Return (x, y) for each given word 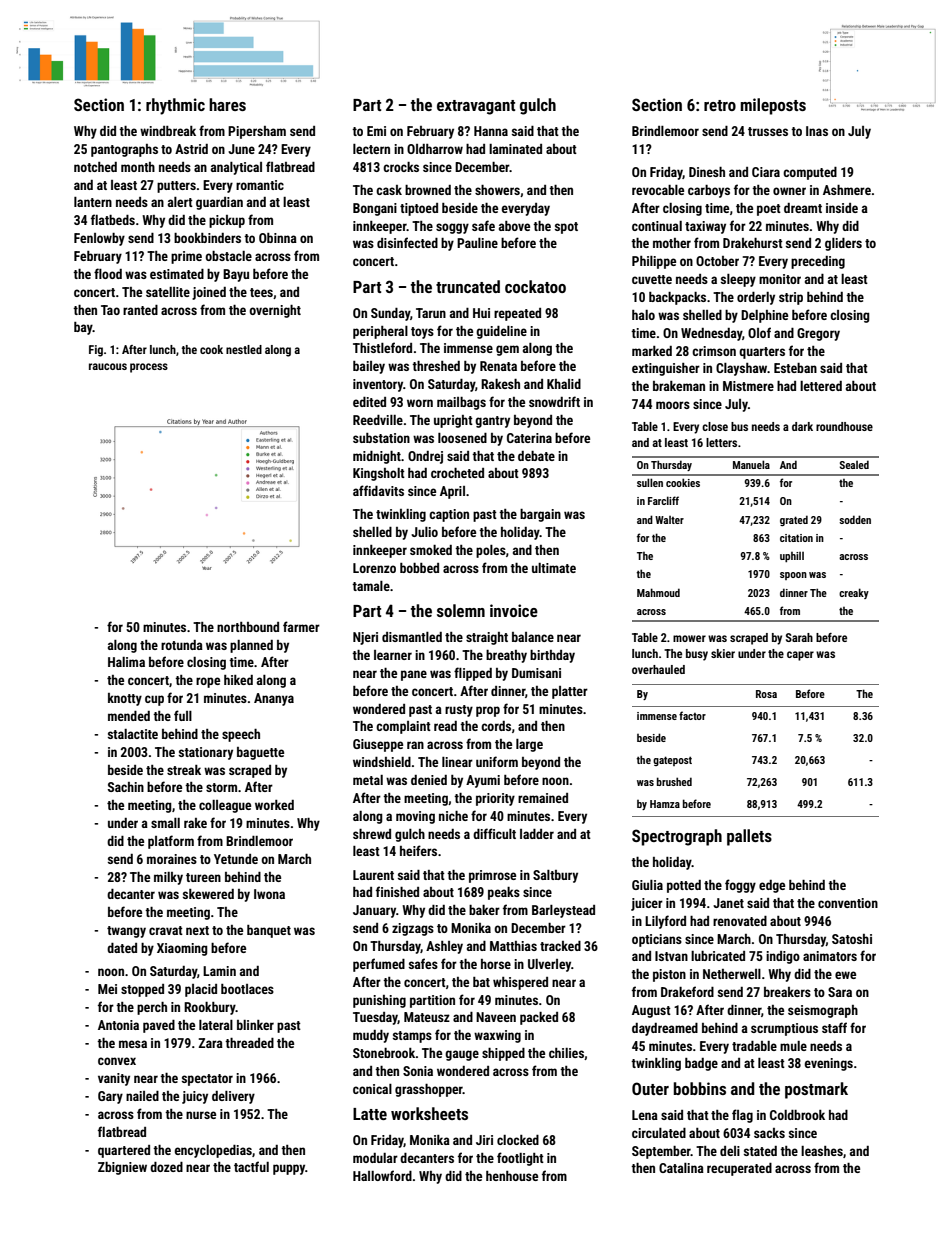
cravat (166, 930)
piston (669, 975)
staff (834, 1027)
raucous (108, 366)
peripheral (380, 332)
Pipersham (257, 132)
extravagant (476, 107)
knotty (125, 699)
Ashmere (847, 190)
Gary (110, 1097)
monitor (780, 279)
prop (488, 711)
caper (800, 656)
